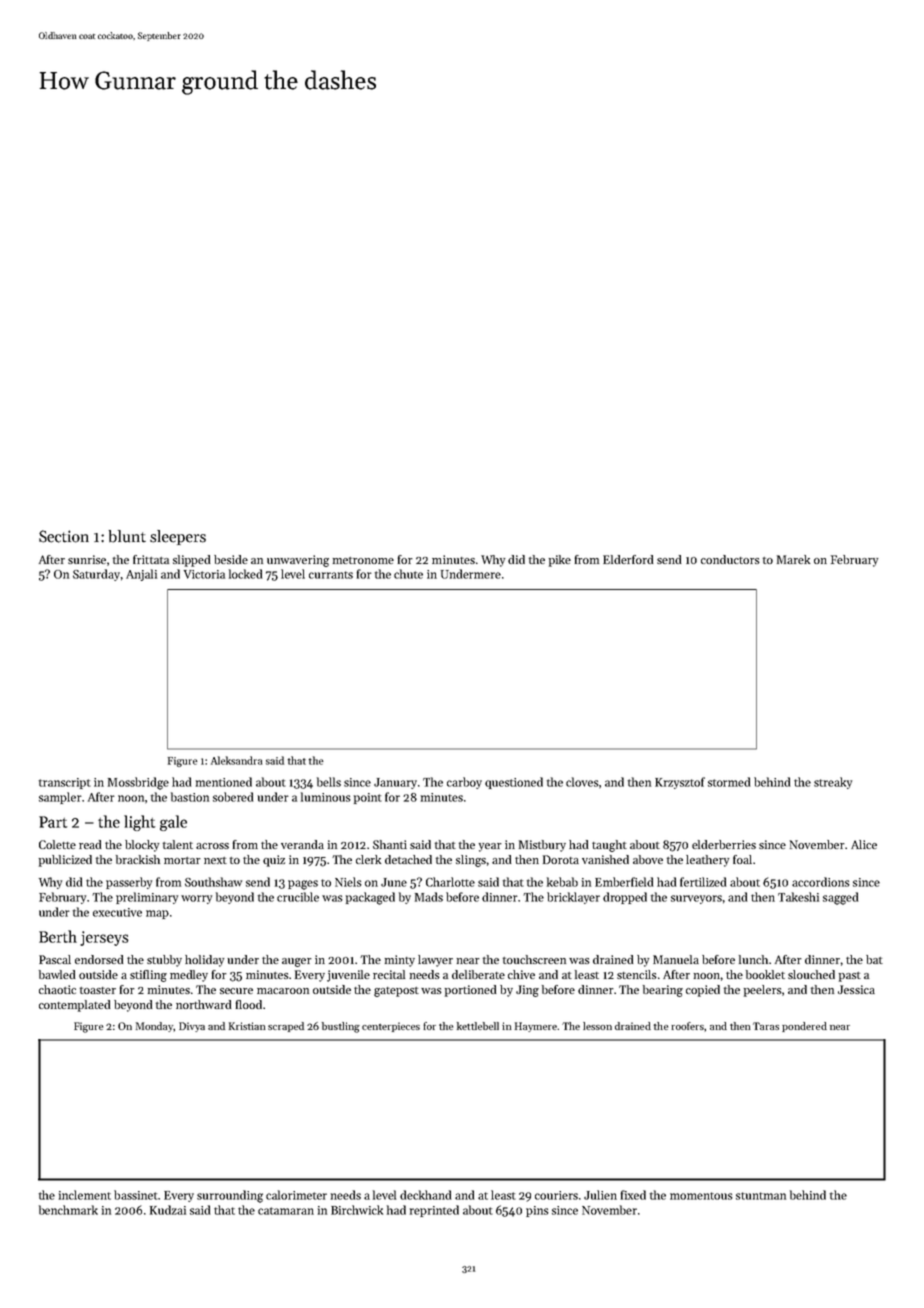  I want to click on conductors, so click(730, 559).
